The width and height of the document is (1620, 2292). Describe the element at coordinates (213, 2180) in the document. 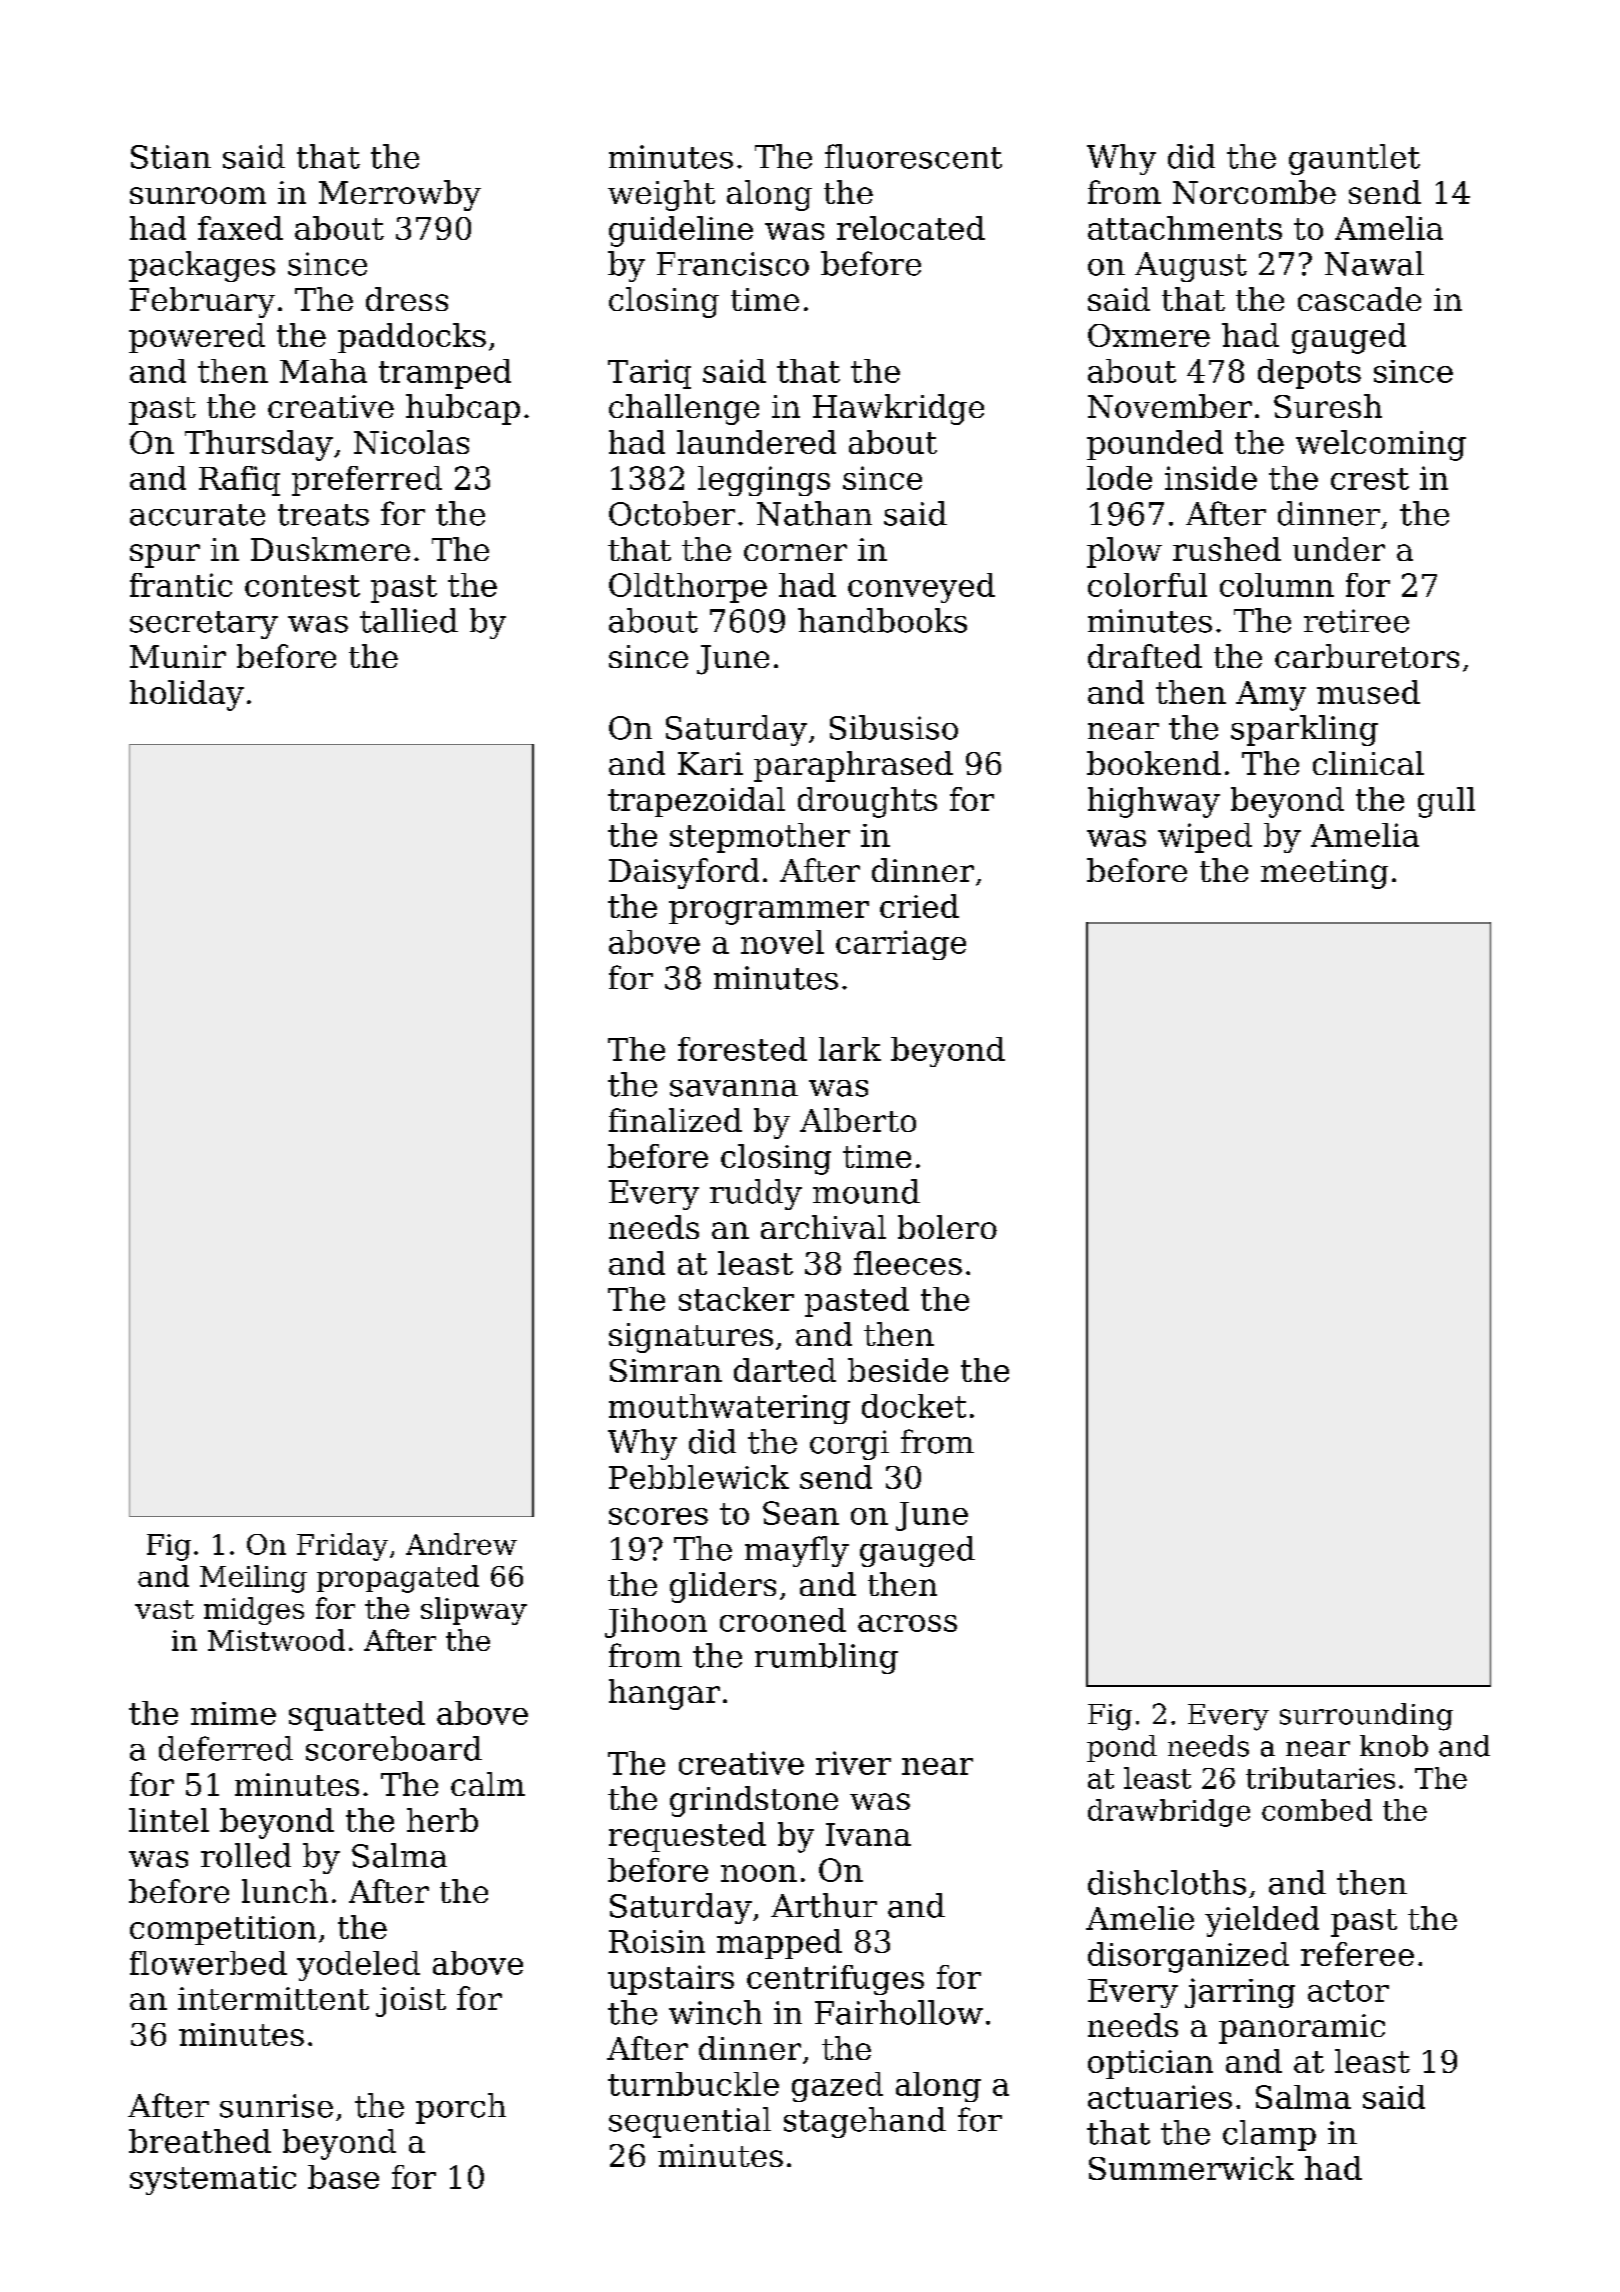

I see `systematic` at that location.
